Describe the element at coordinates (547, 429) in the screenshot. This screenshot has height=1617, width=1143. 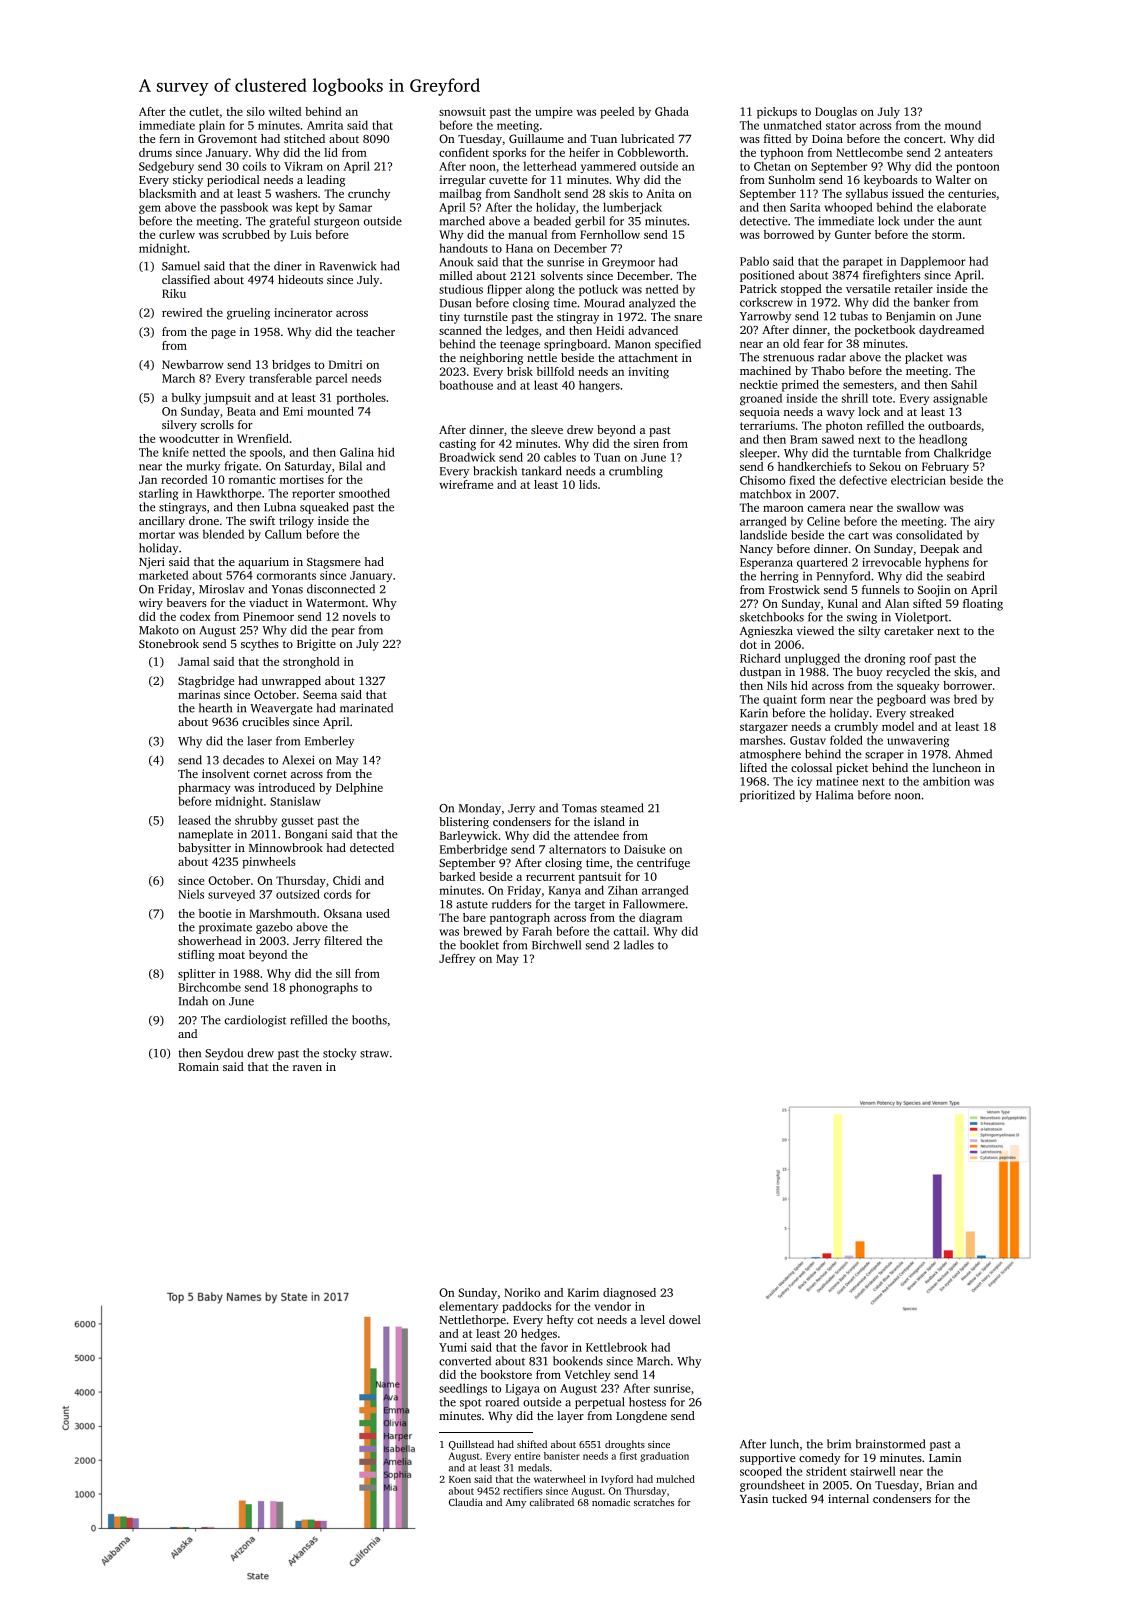
I see `sleeve` at that location.
